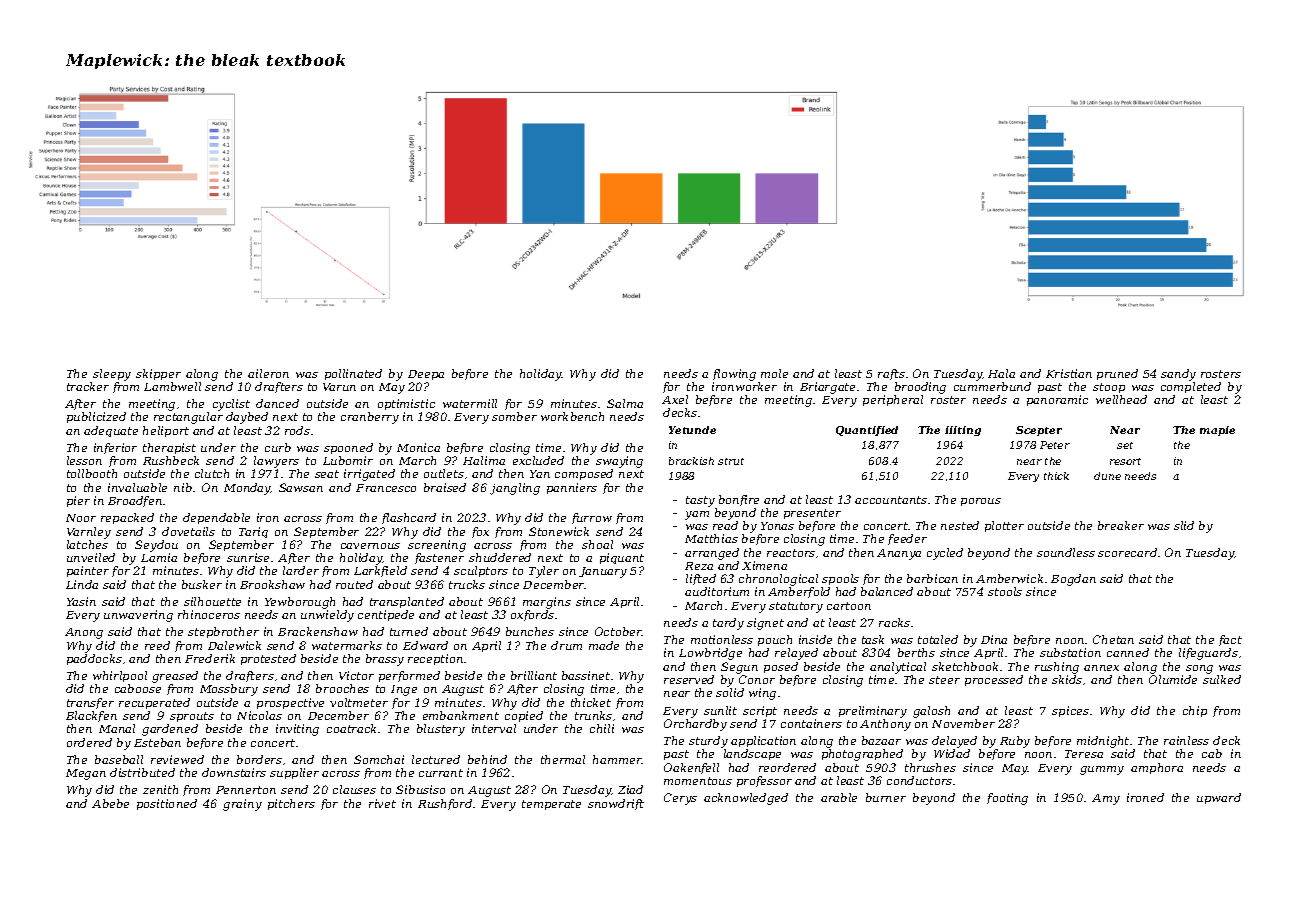 This screenshot has height=924, width=1308. I want to click on dune, so click(1107, 476).
